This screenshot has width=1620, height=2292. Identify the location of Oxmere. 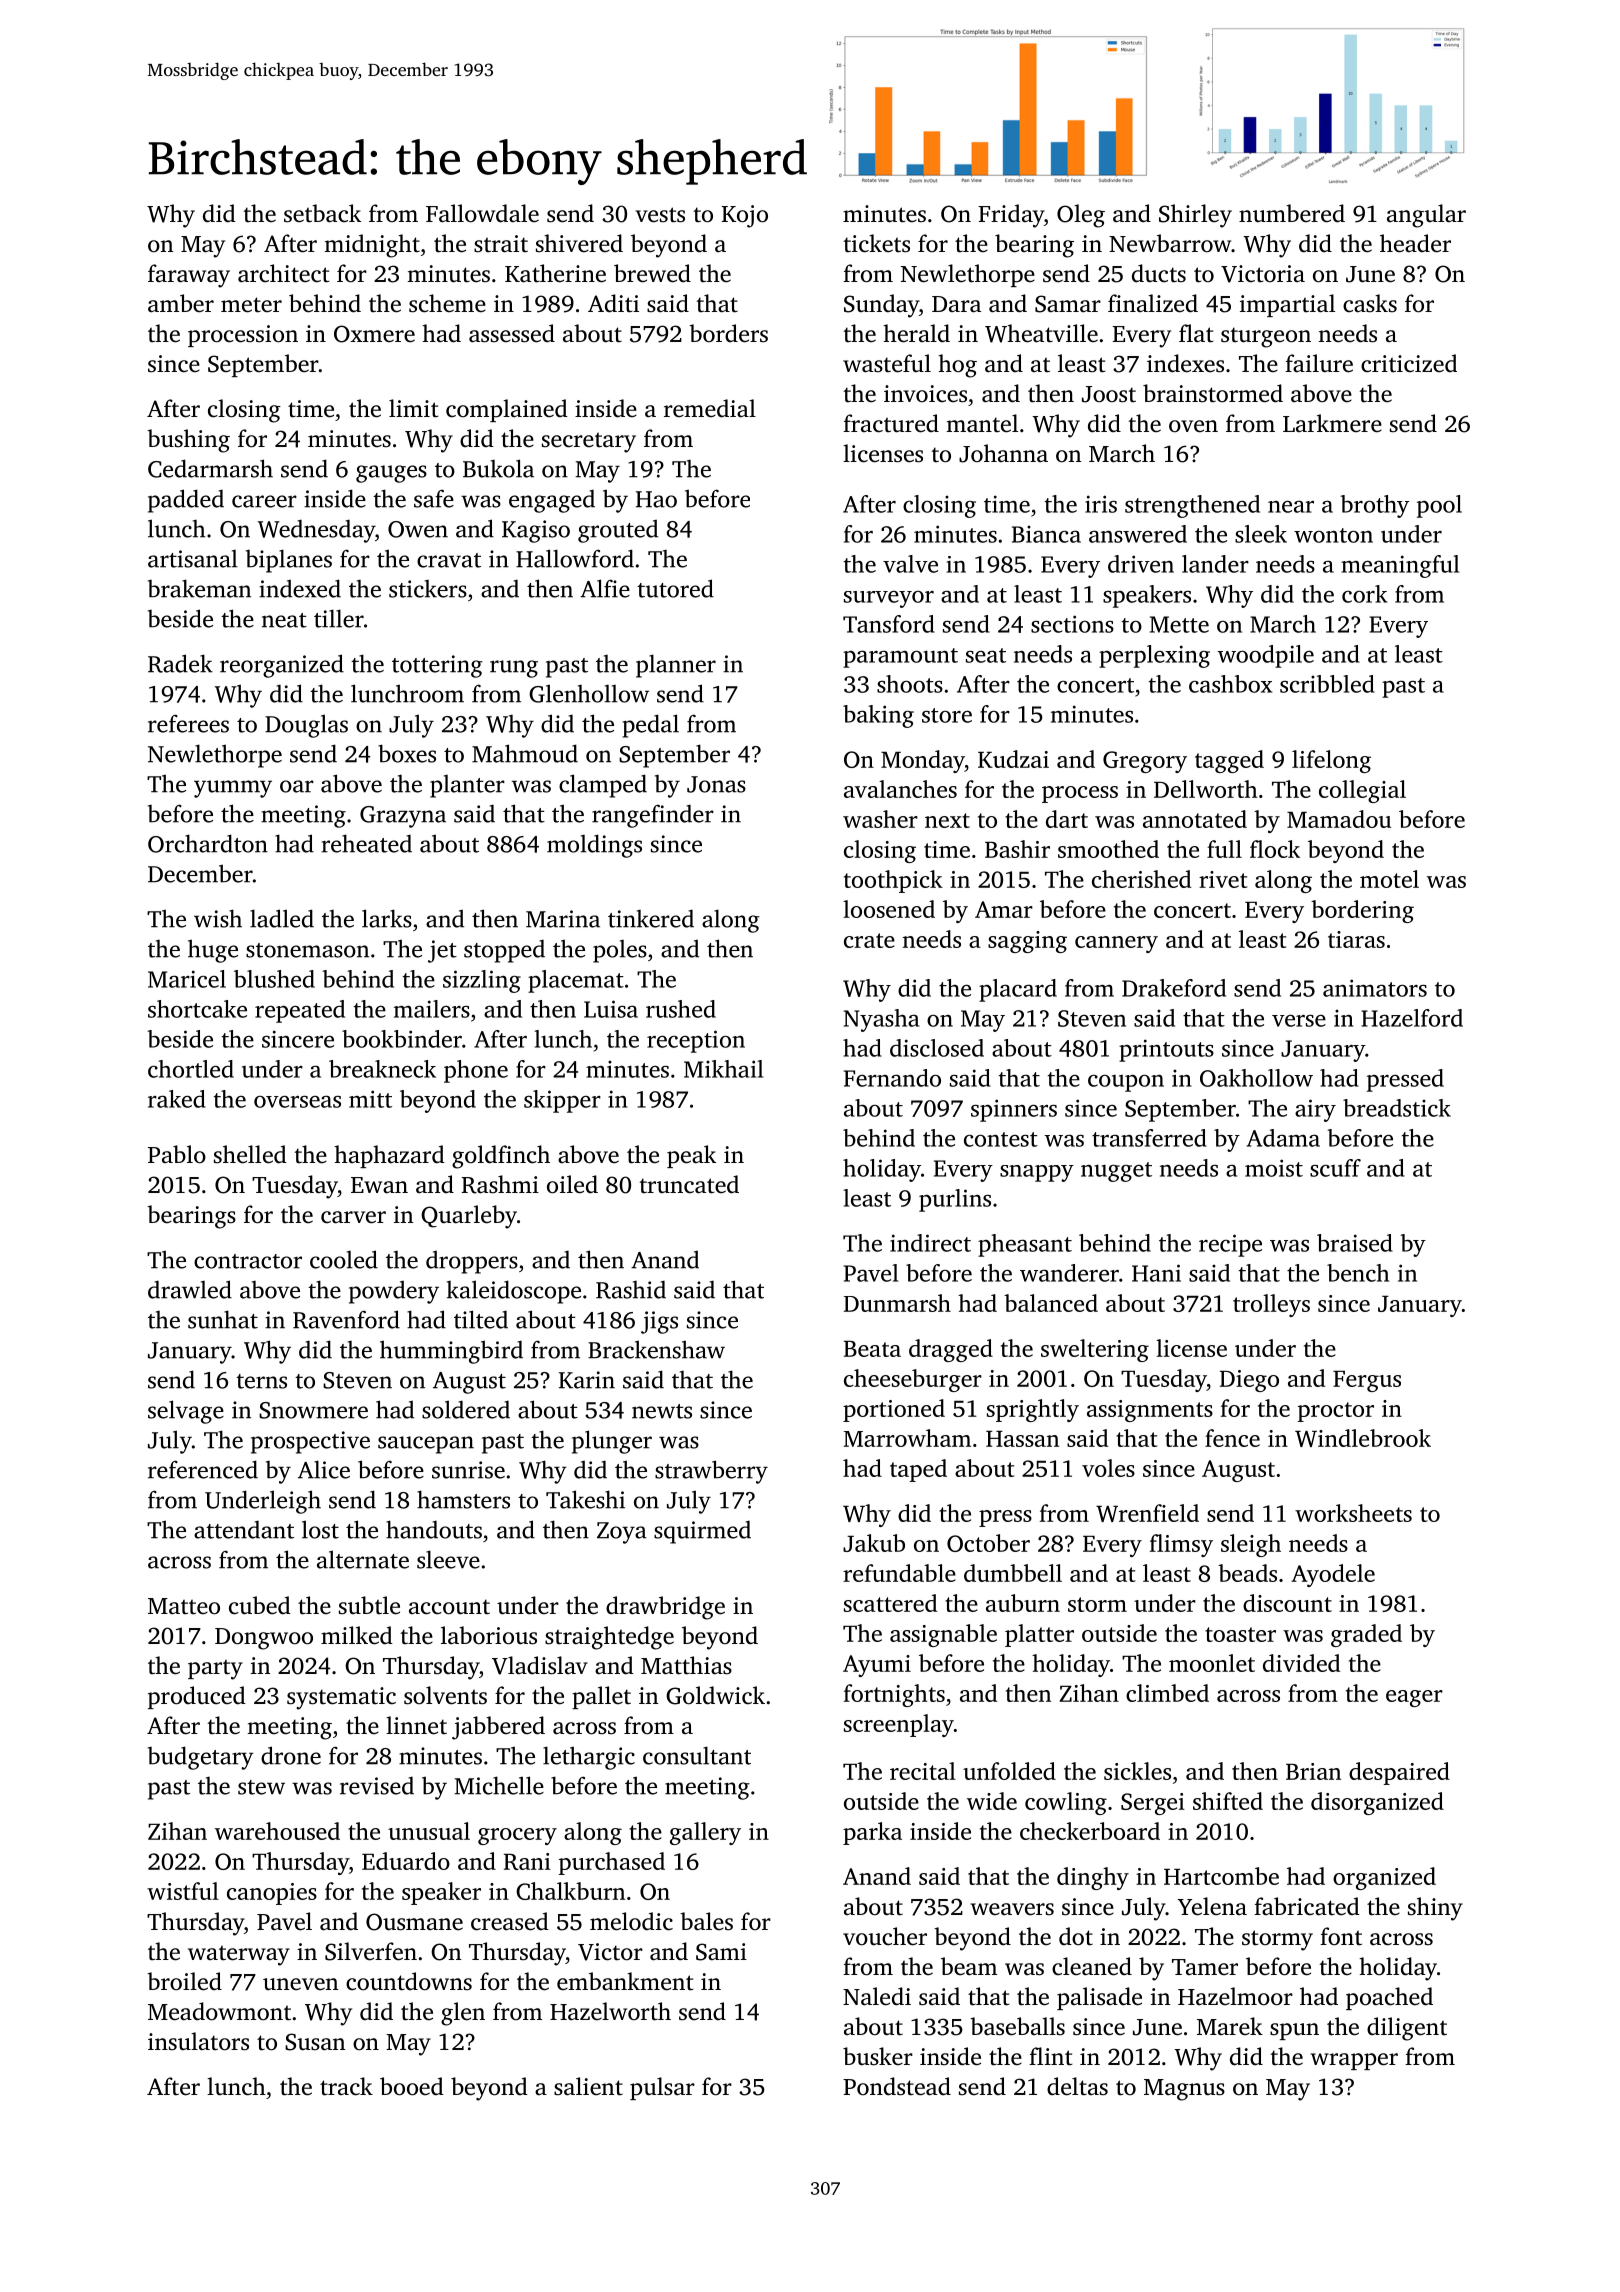
(374, 334).
